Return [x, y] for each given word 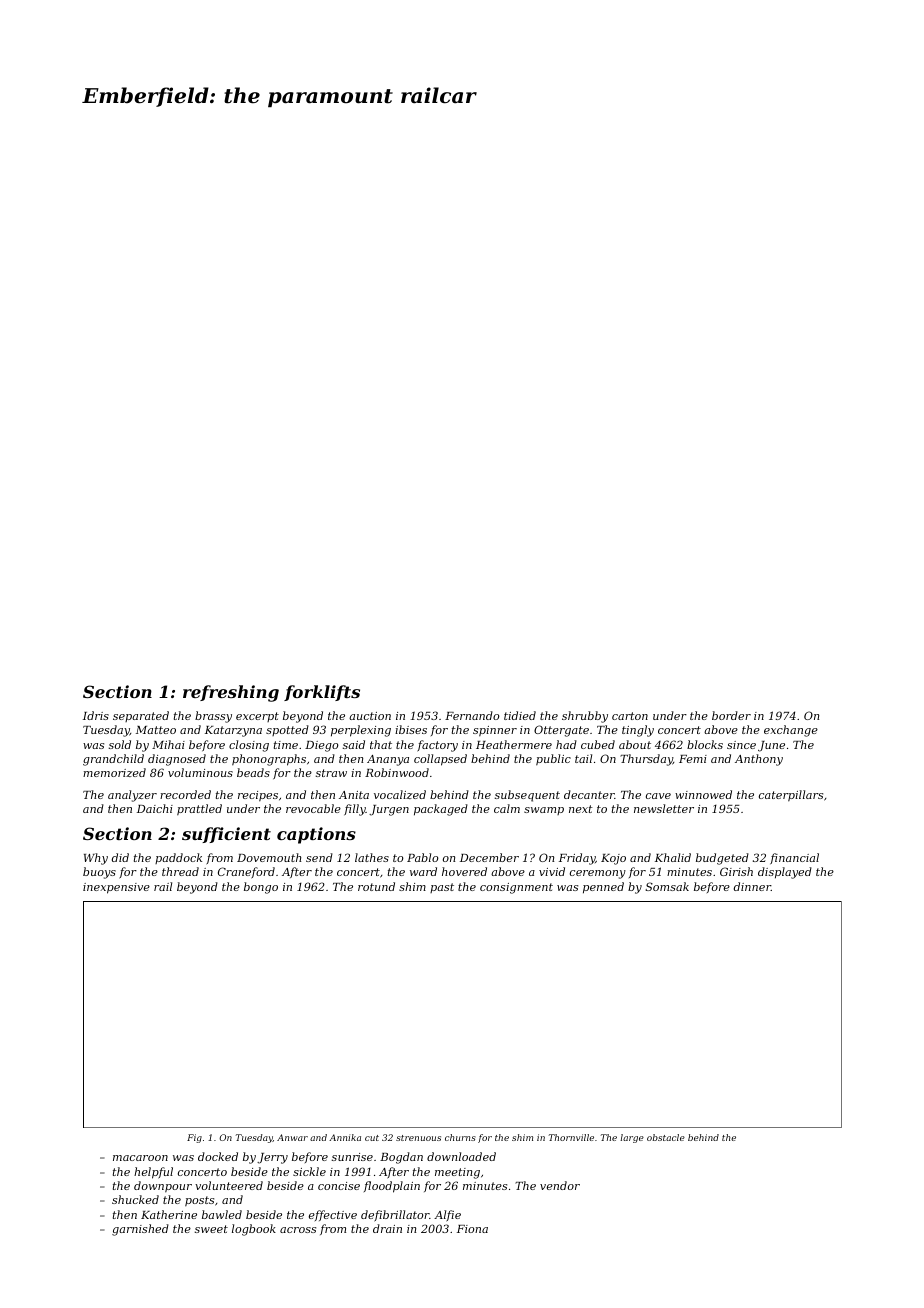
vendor [560, 1185]
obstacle [666, 1137]
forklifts [322, 693]
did [120, 857]
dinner [752, 886]
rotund [376, 886]
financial [794, 858]
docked [218, 1156]
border [731, 715]
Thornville [571, 1137]
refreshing [231, 693]
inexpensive [116, 888]
